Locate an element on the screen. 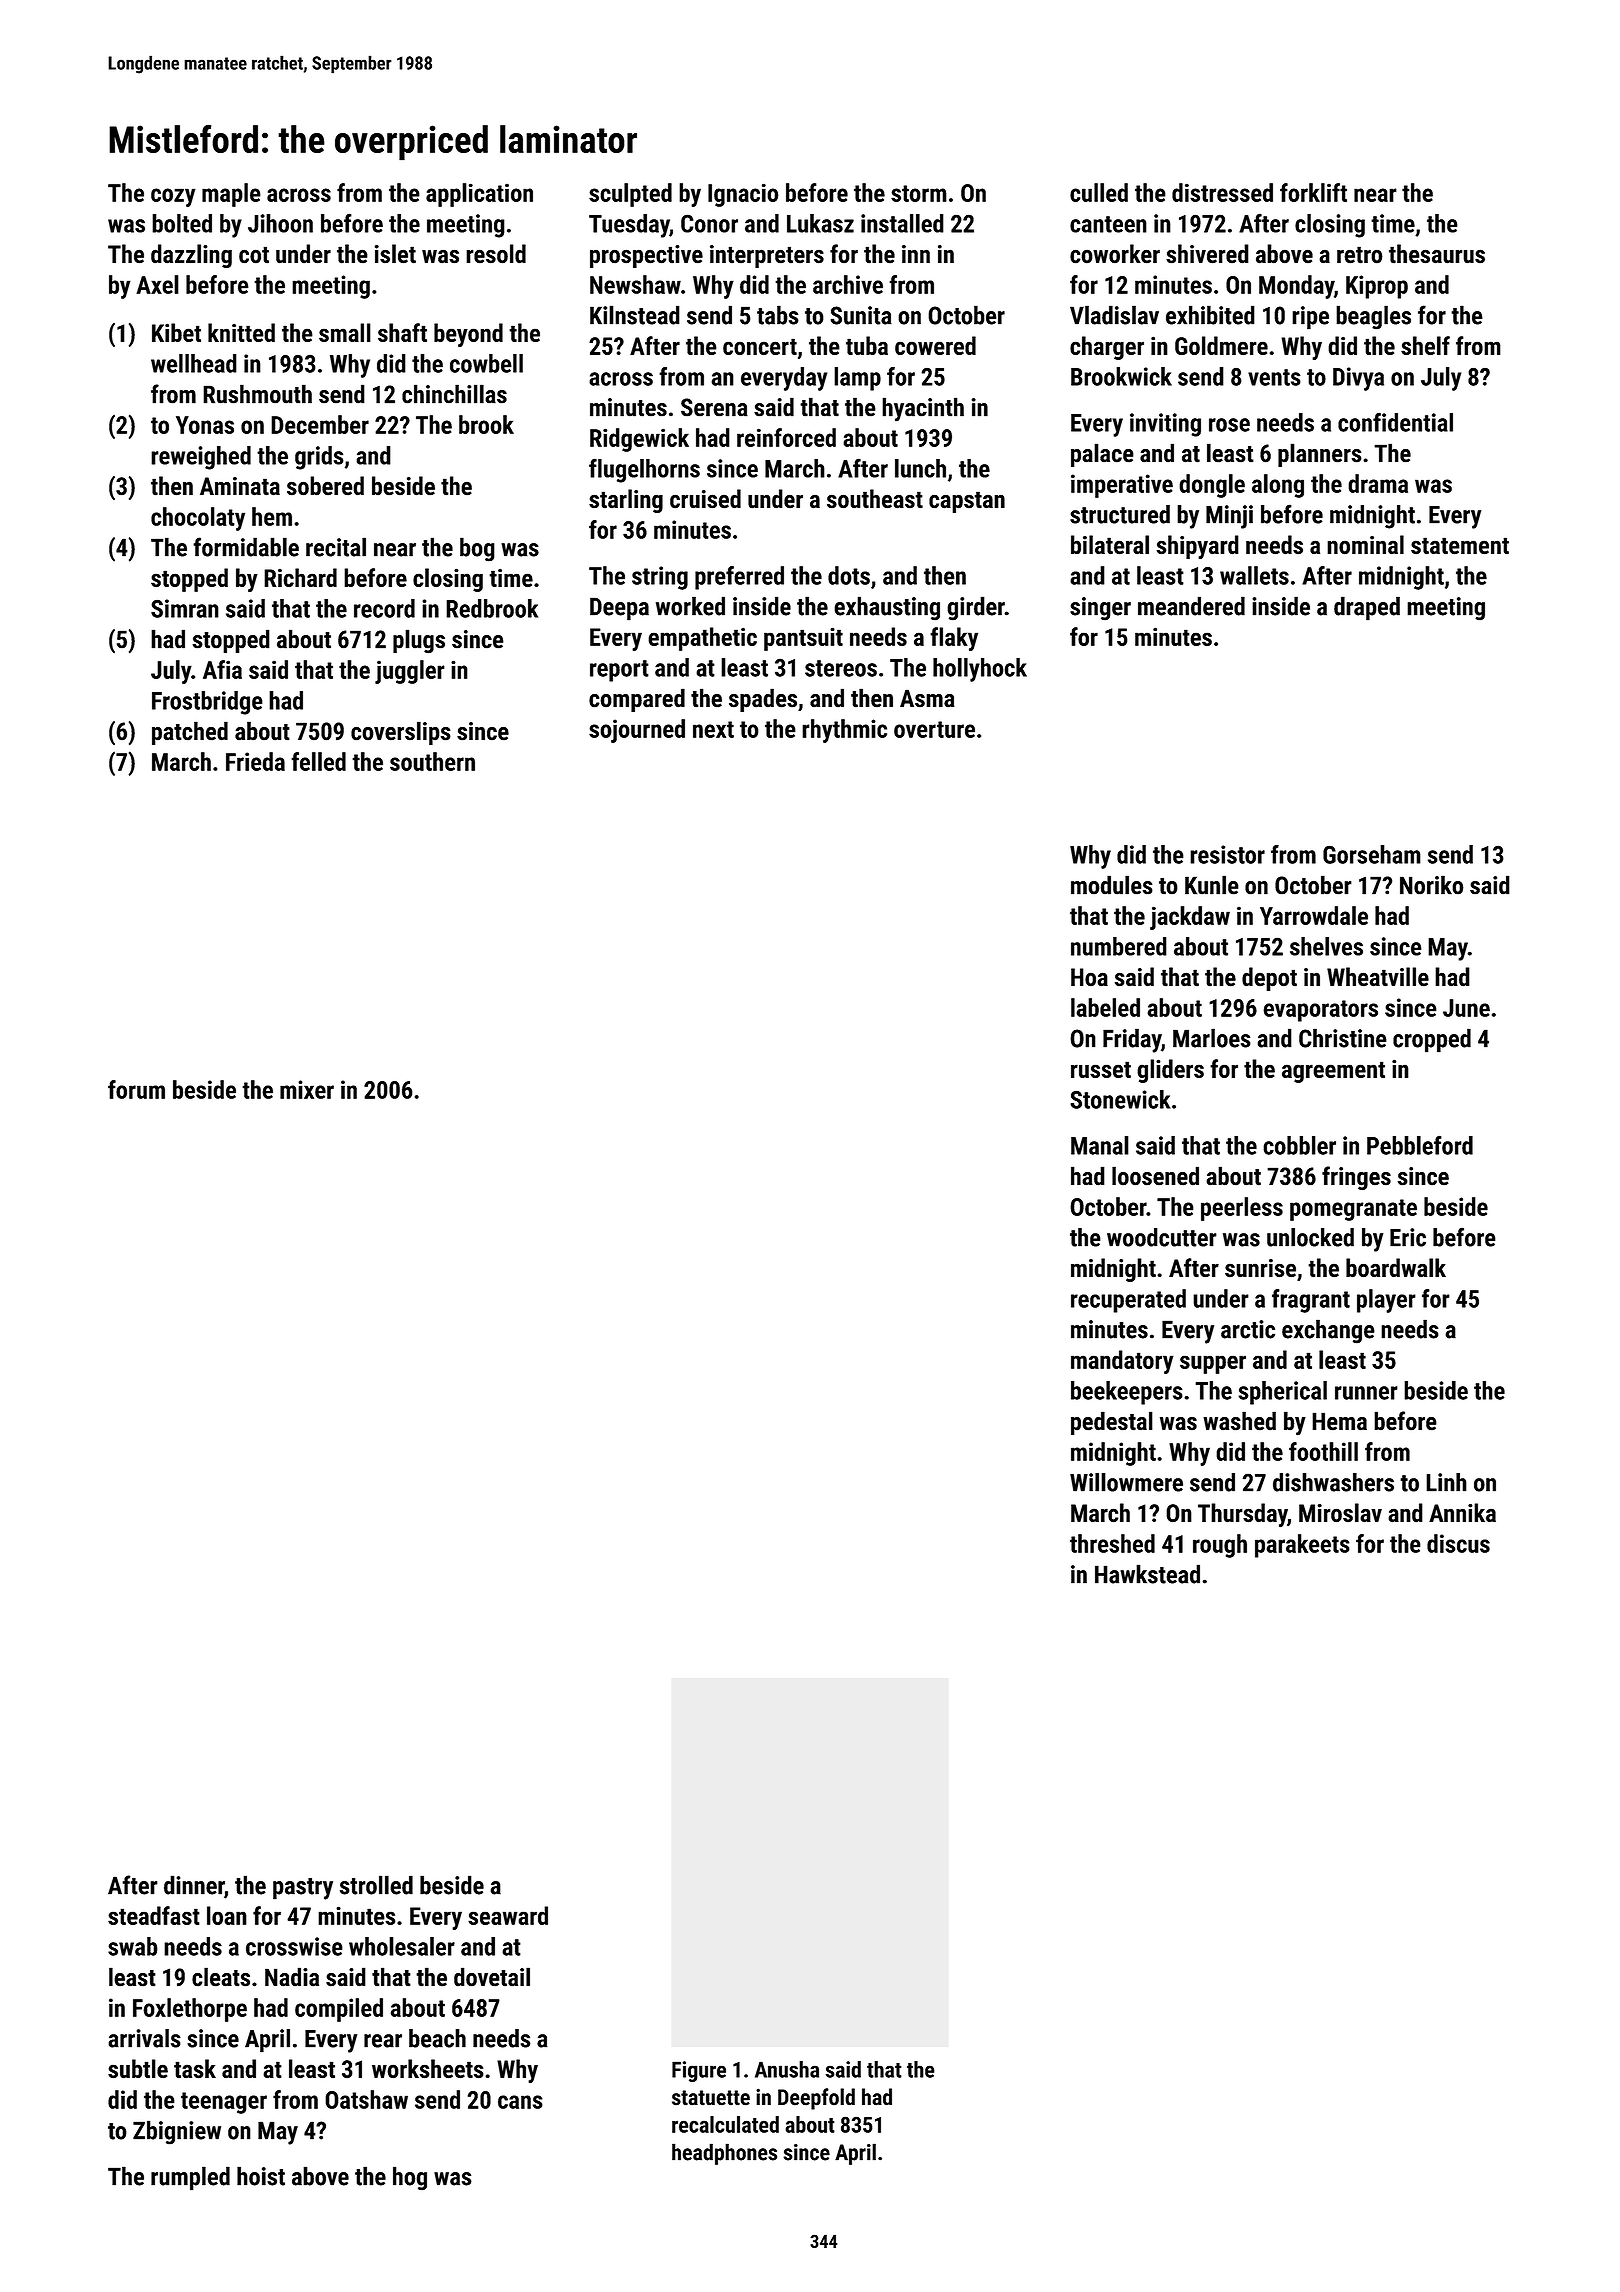 The height and width of the screenshot is (2292, 1620). Manal is located at coordinates (1100, 1145).
